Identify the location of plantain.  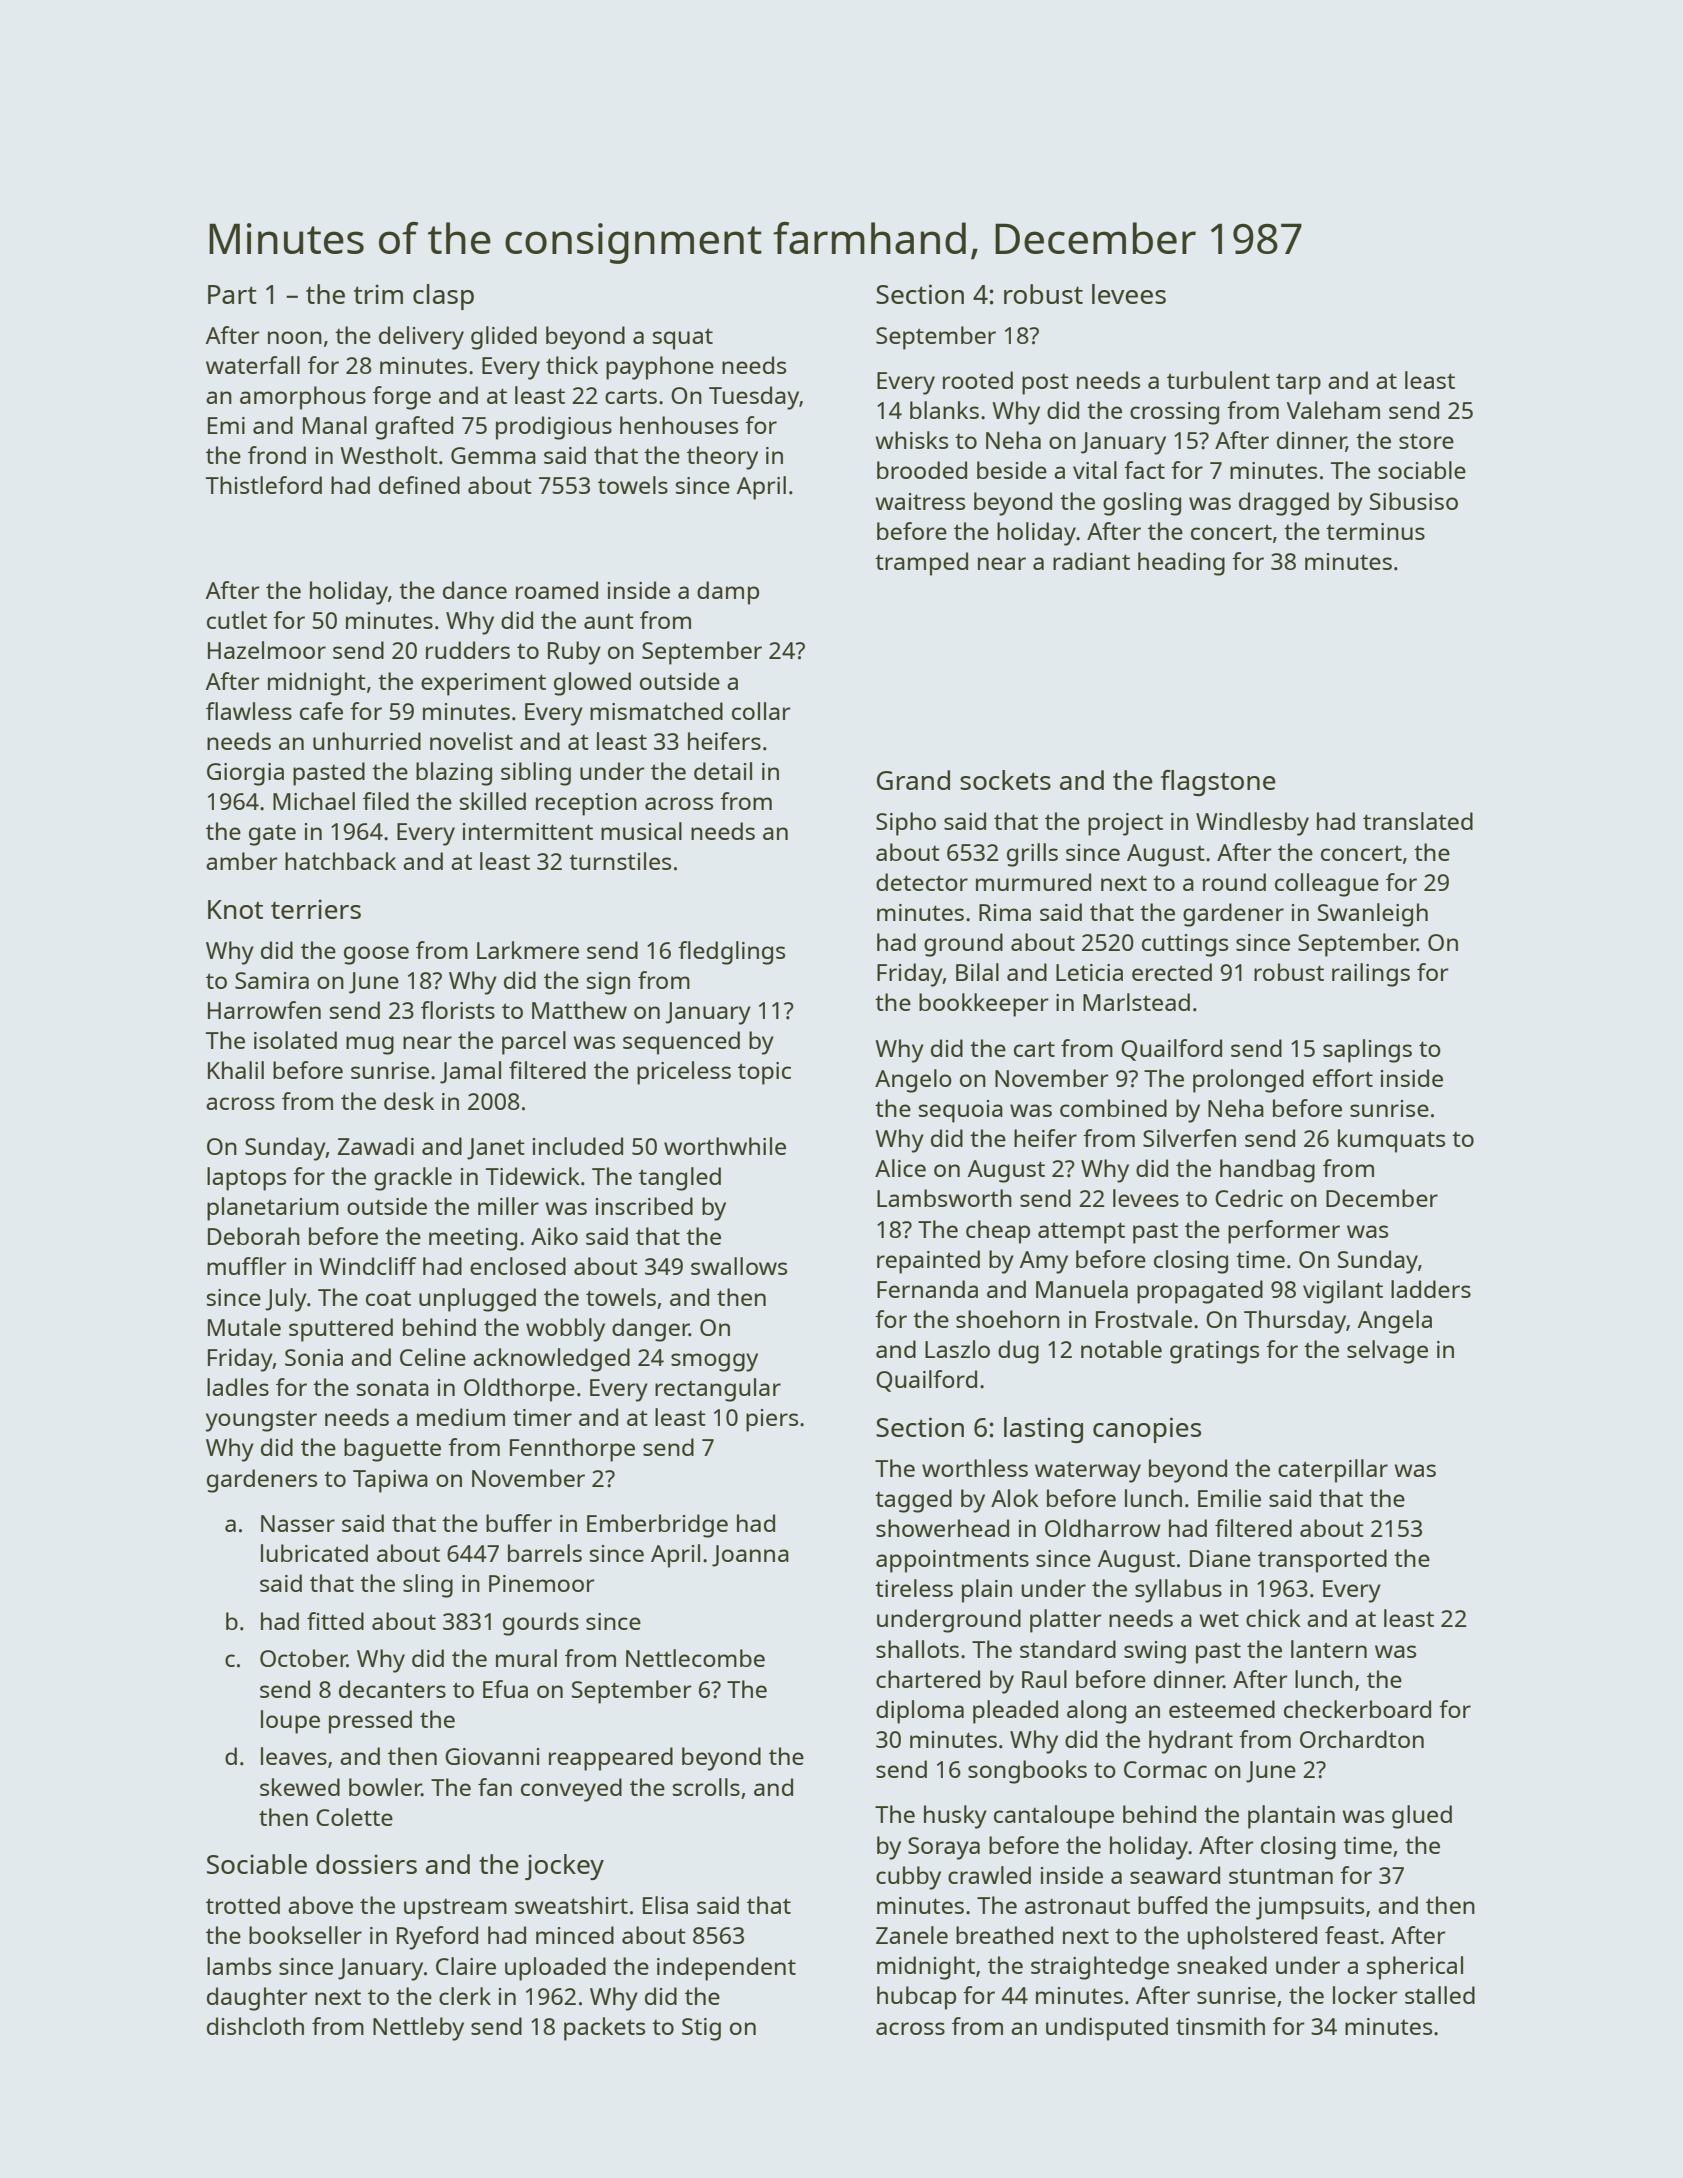
(1291, 1817).
